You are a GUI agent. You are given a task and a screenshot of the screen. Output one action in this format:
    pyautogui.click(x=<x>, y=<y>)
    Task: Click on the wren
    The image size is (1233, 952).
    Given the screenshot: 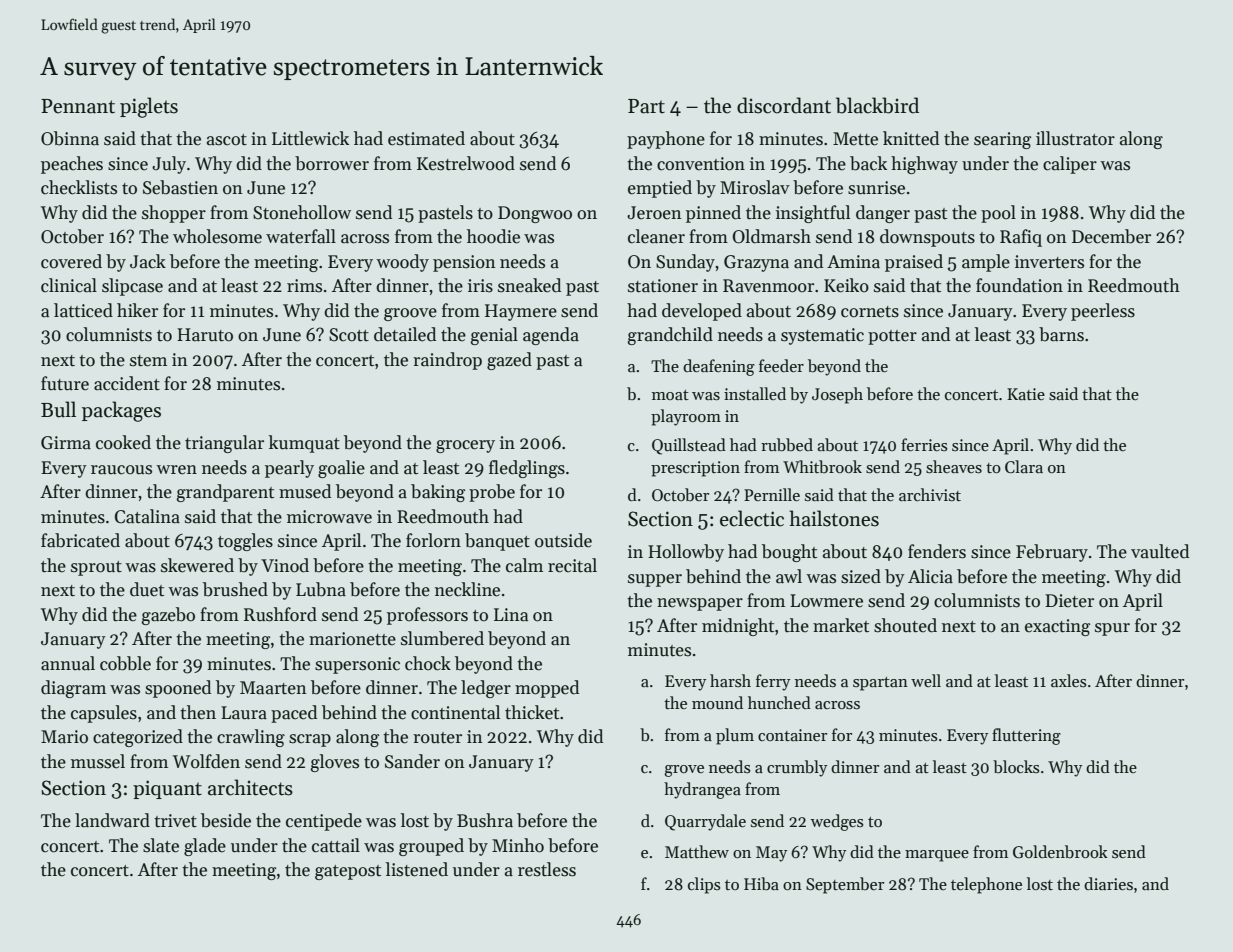 What is the action you would take?
    pyautogui.click(x=176, y=470)
